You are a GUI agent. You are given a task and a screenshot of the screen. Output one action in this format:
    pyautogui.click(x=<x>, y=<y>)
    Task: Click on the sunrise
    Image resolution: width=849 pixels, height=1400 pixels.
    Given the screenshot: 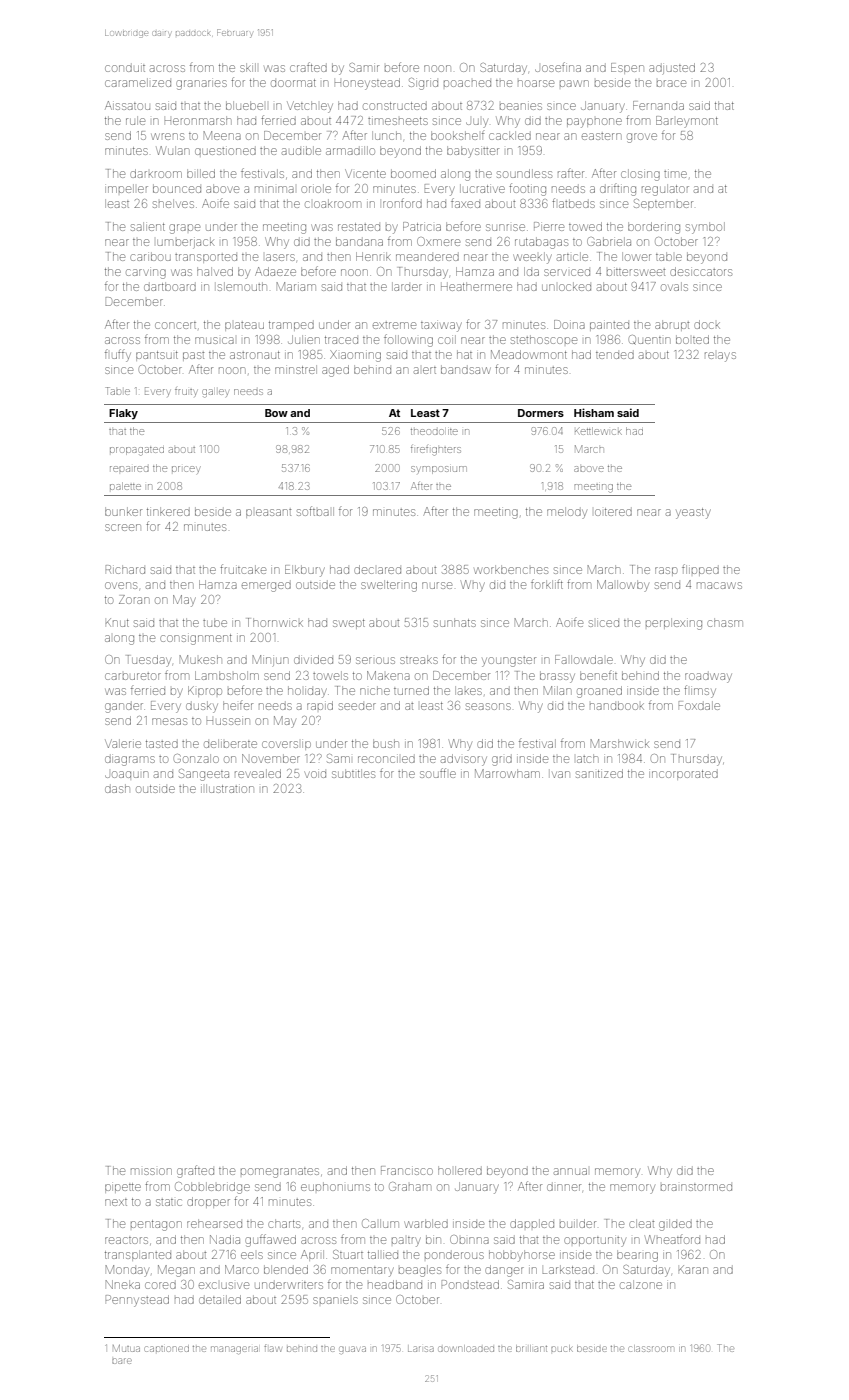 What is the action you would take?
    pyautogui.click(x=505, y=227)
